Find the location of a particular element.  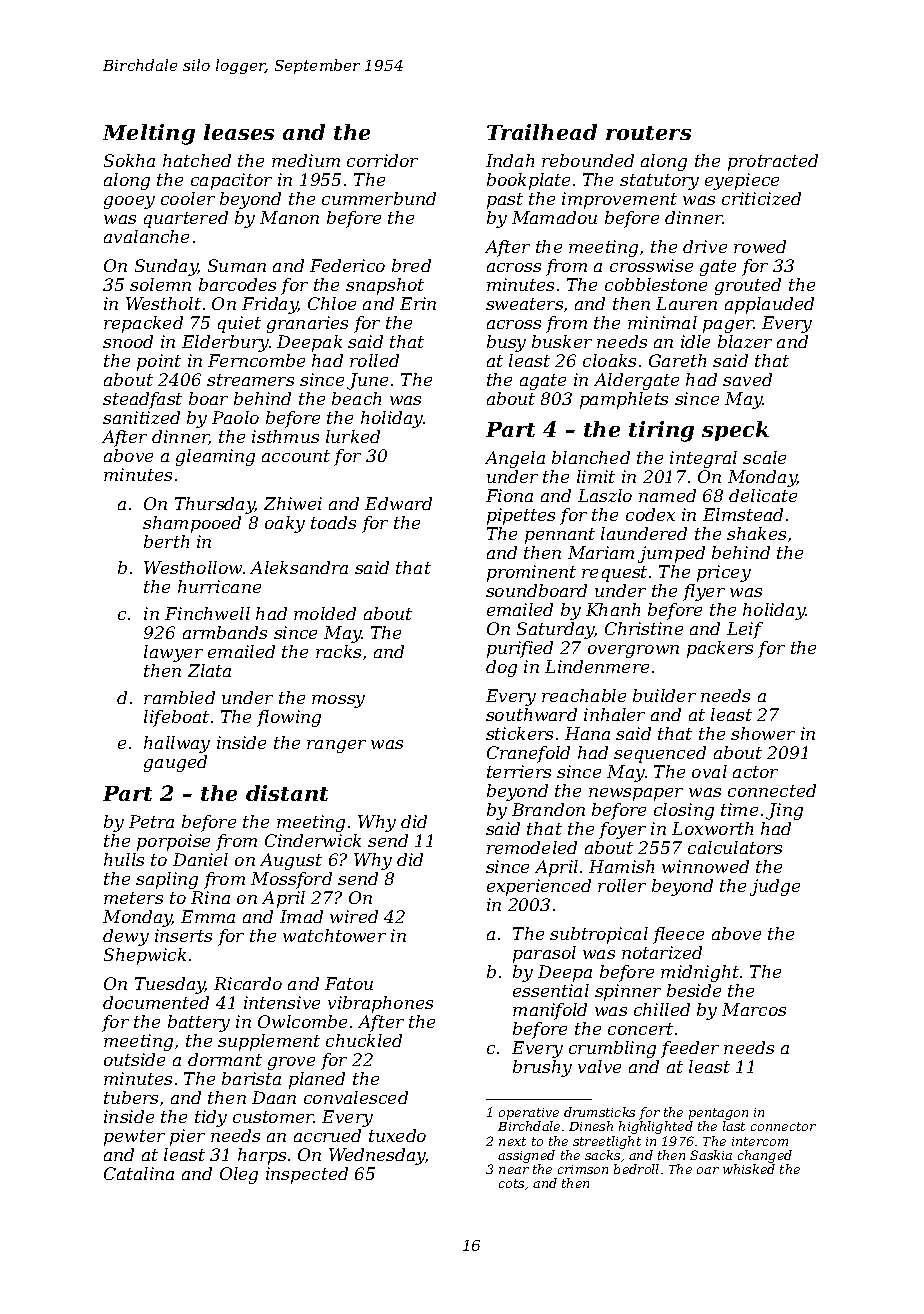

rolled is located at coordinates (374, 360).
